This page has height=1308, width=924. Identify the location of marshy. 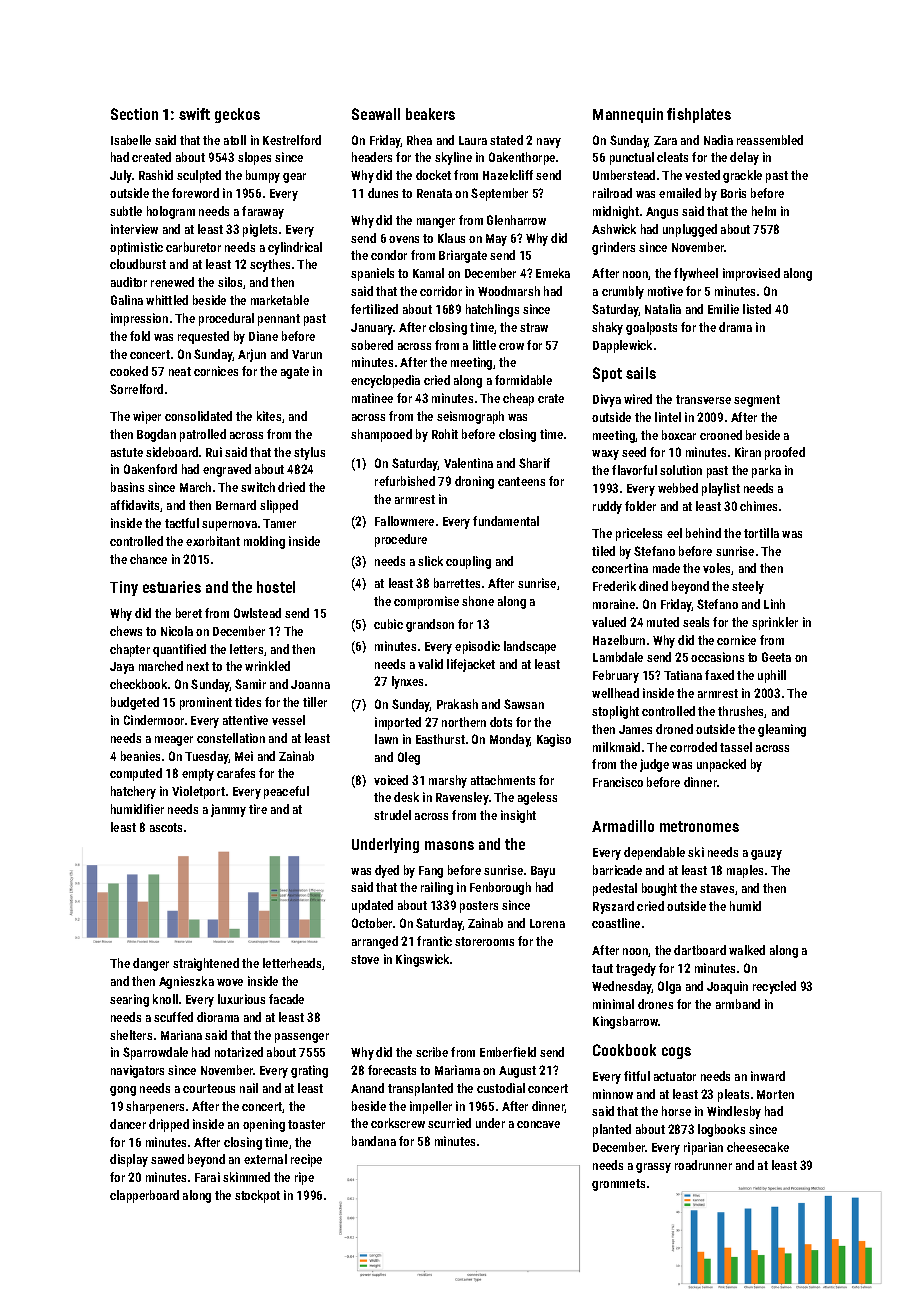
(448, 781).
